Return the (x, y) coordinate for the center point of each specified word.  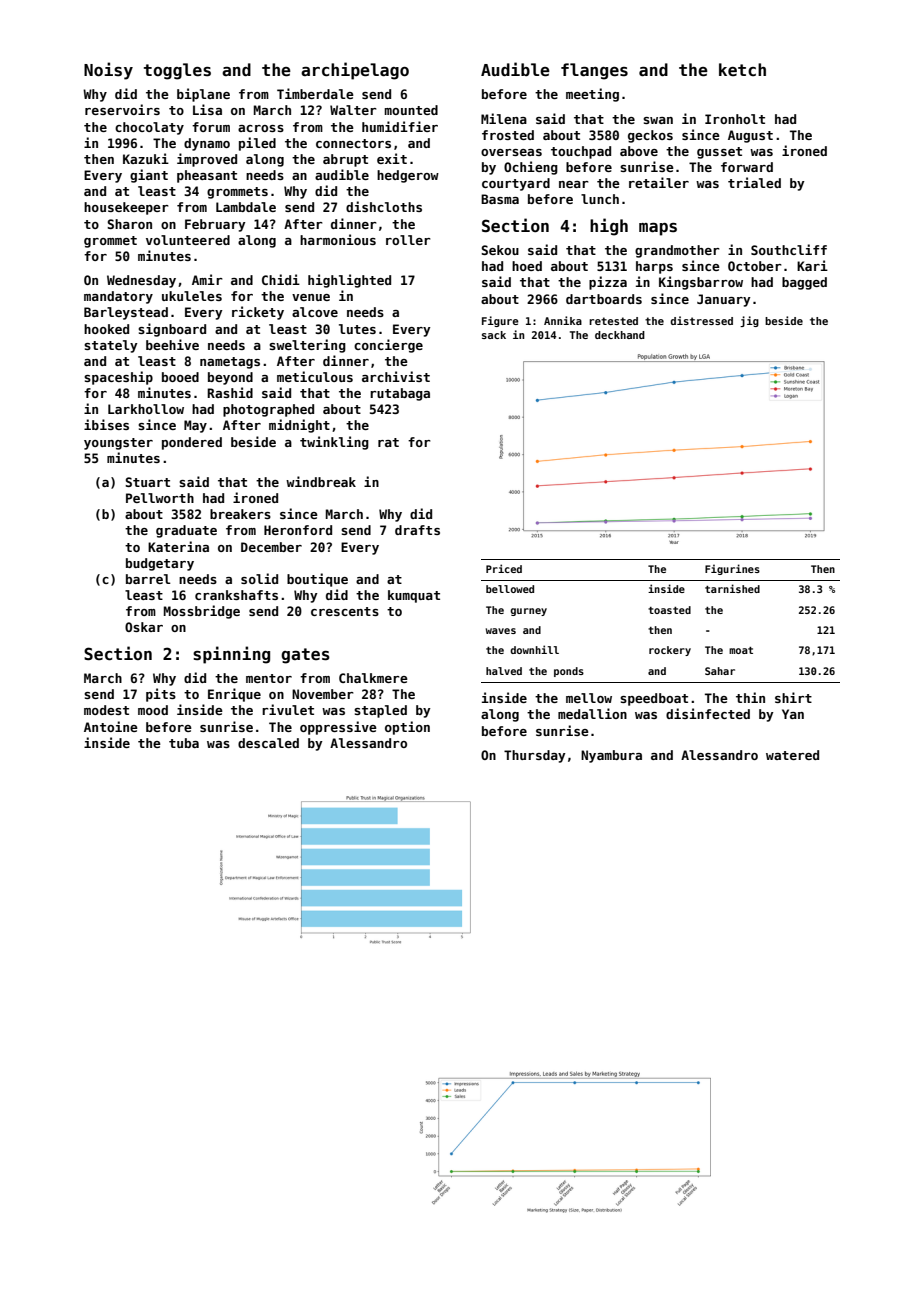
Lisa (207, 109)
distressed (701, 320)
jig (749, 321)
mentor (269, 678)
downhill (534, 649)
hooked (106, 329)
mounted (411, 110)
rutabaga (400, 394)
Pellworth (160, 498)
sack (494, 335)
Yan (793, 714)
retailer (659, 182)
